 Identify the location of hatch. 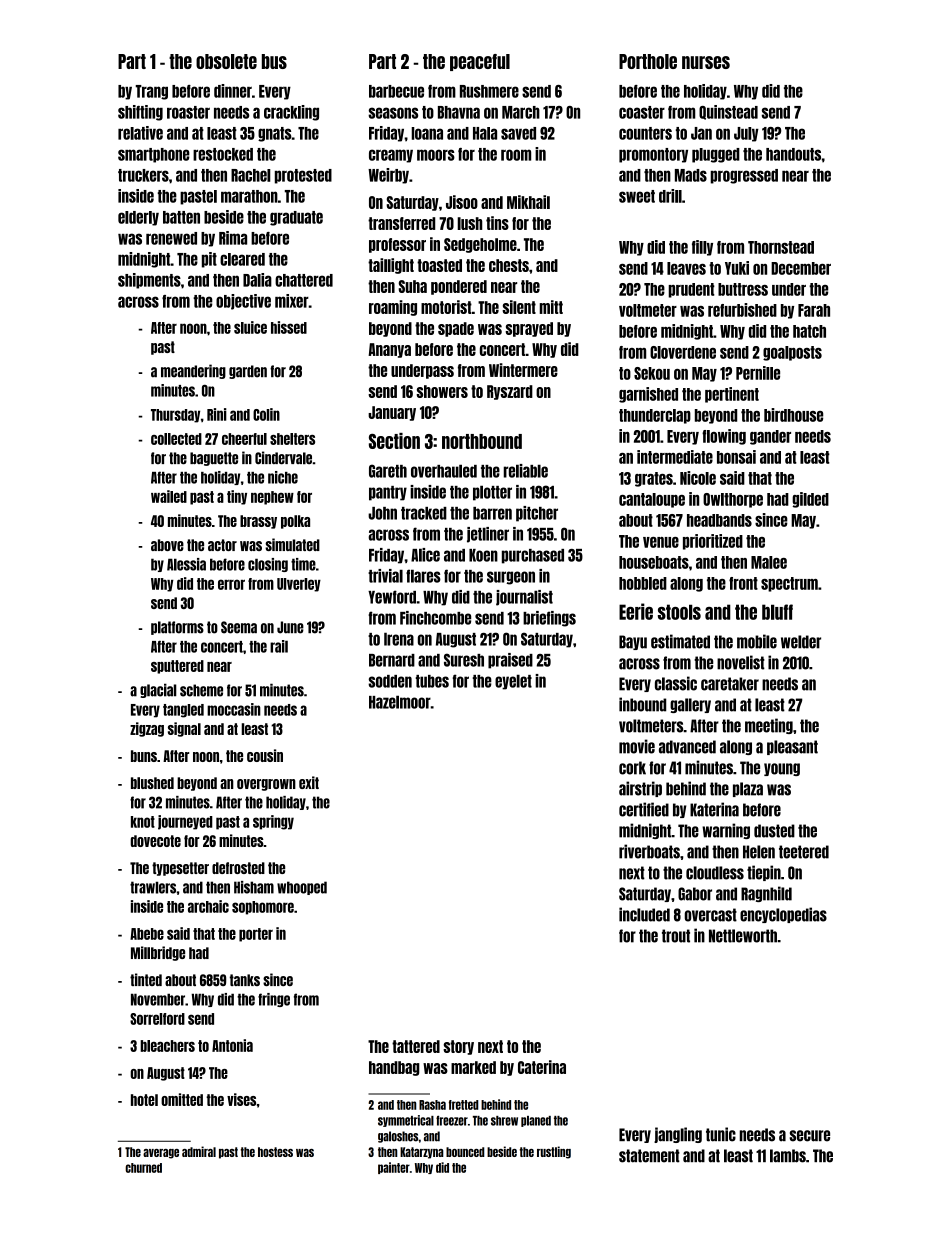
(809, 331).
